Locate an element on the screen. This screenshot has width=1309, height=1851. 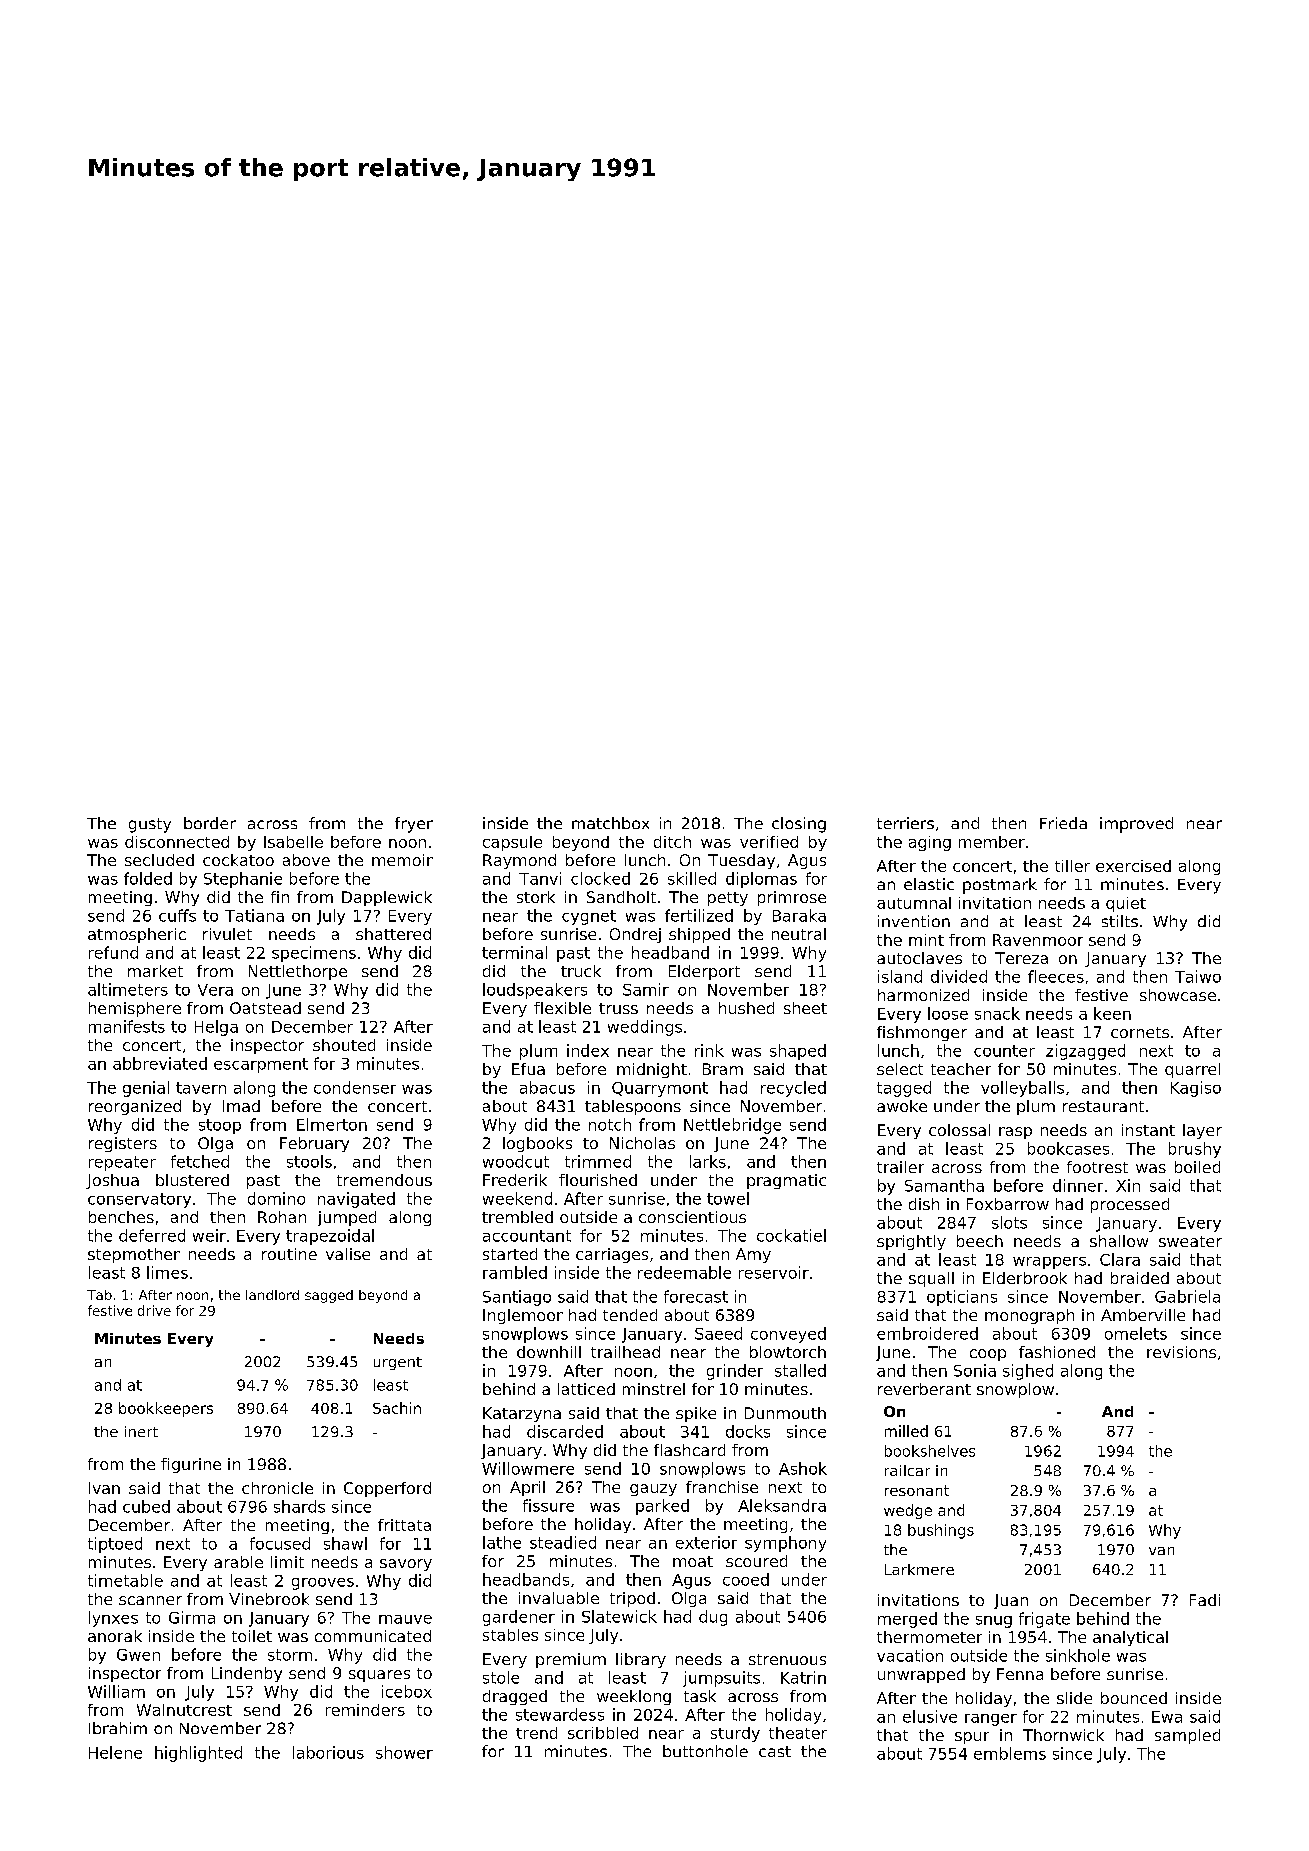
Clara is located at coordinates (1120, 1259).
